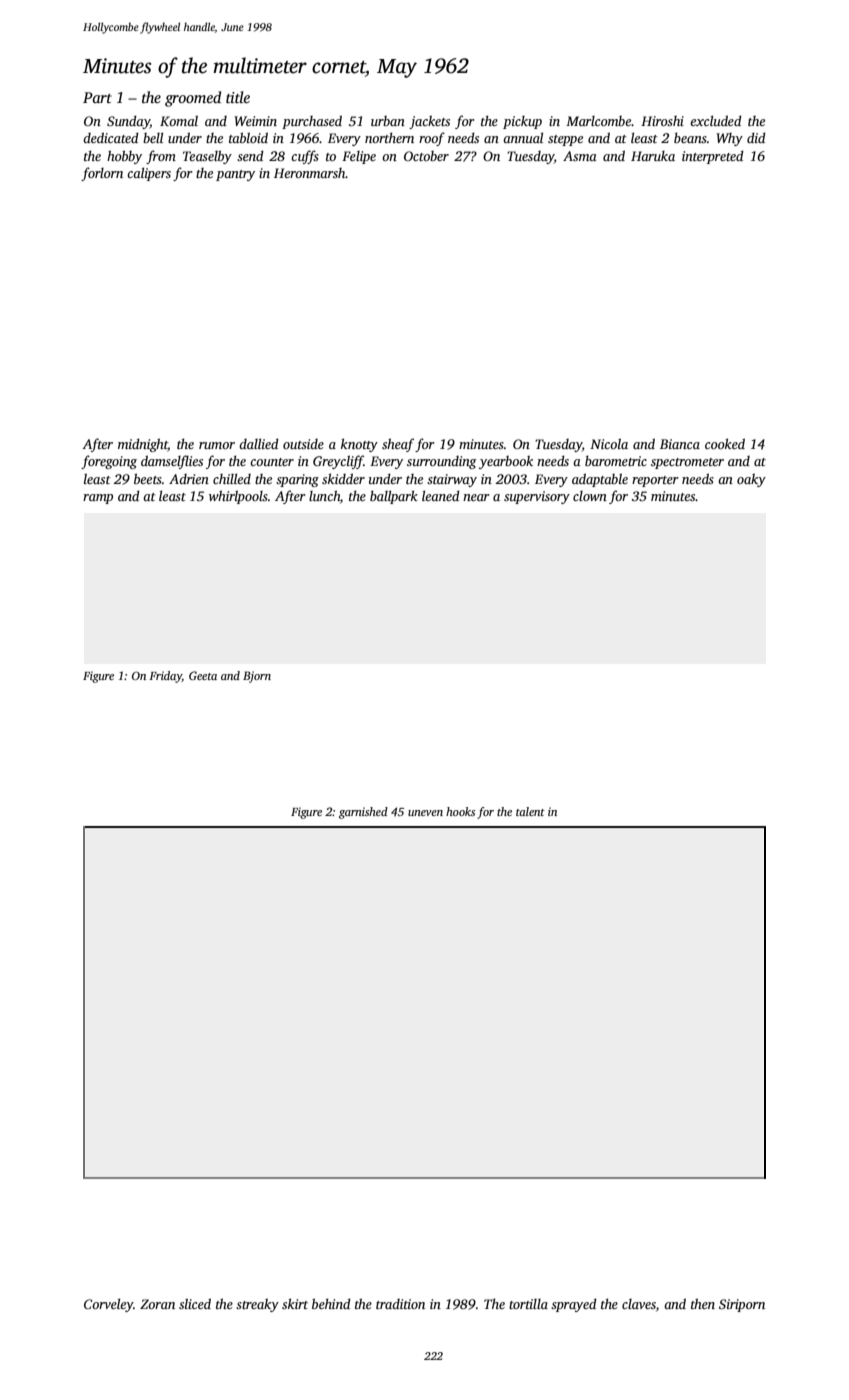  What do you see at coordinates (238, 97) in the screenshot?
I see `title` at bounding box center [238, 97].
